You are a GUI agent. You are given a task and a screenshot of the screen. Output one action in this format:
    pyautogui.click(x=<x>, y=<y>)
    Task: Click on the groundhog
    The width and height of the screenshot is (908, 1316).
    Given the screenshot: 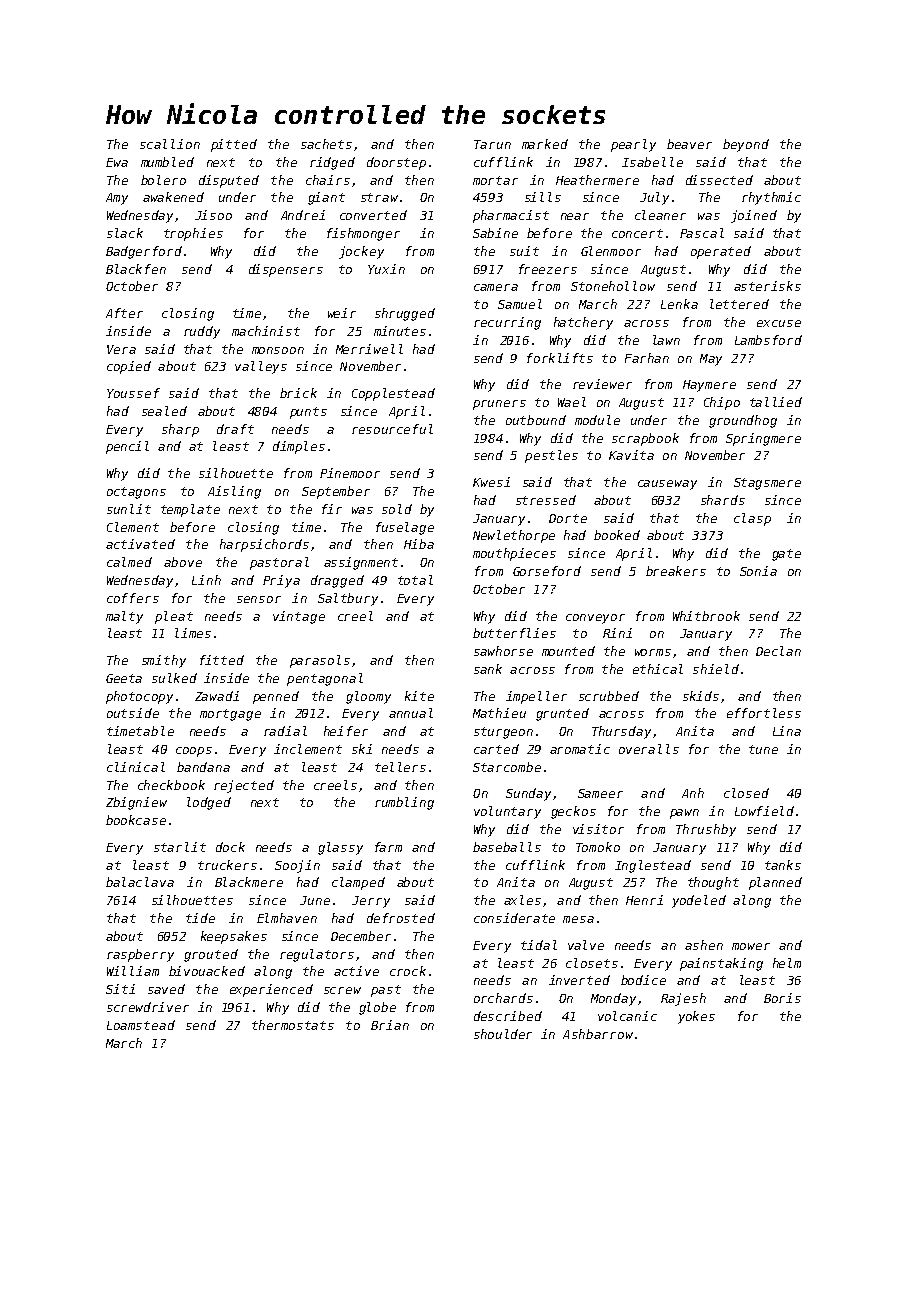 What is the action you would take?
    pyautogui.click(x=743, y=421)
